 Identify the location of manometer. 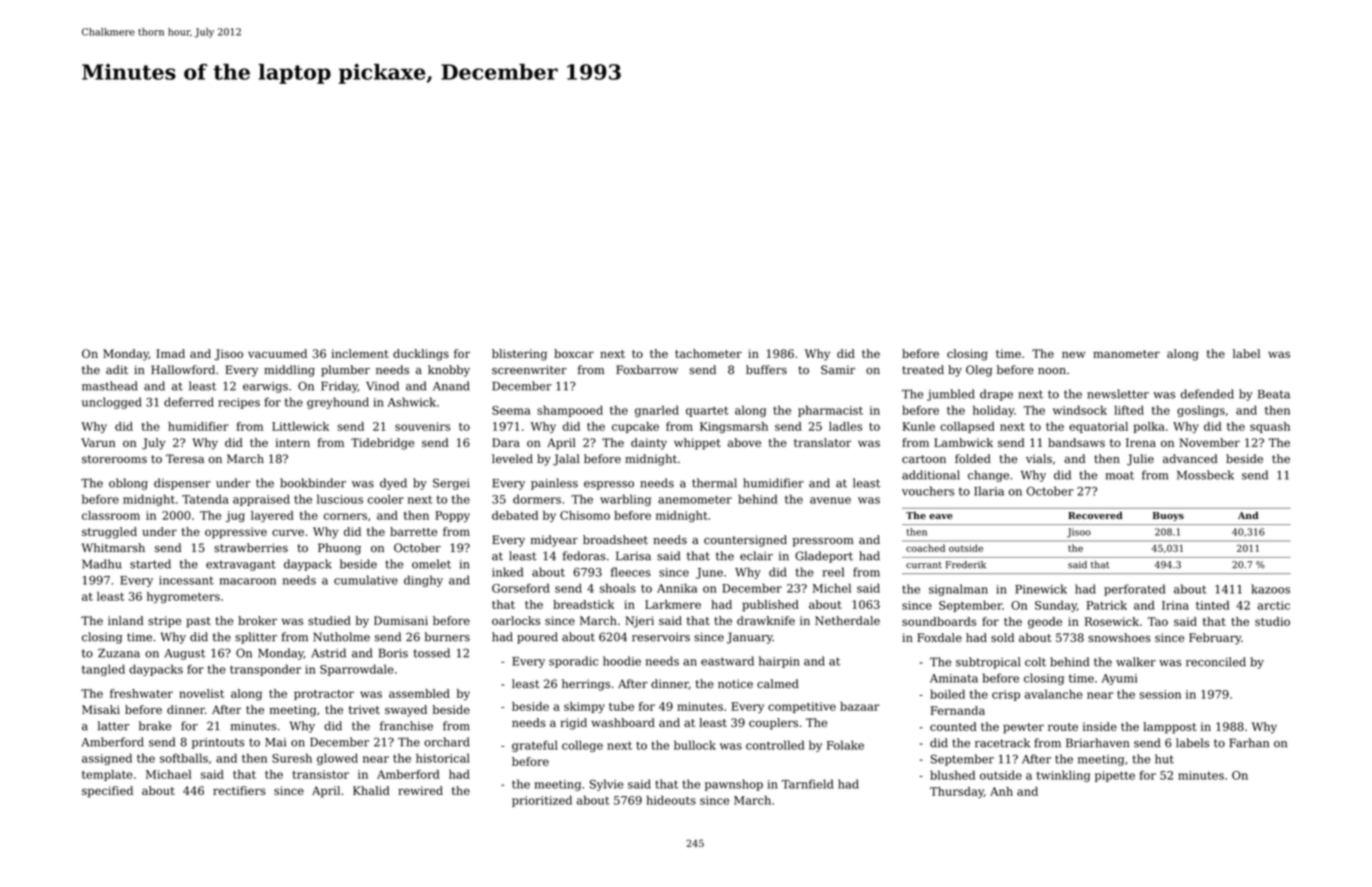
(1126, 354).
